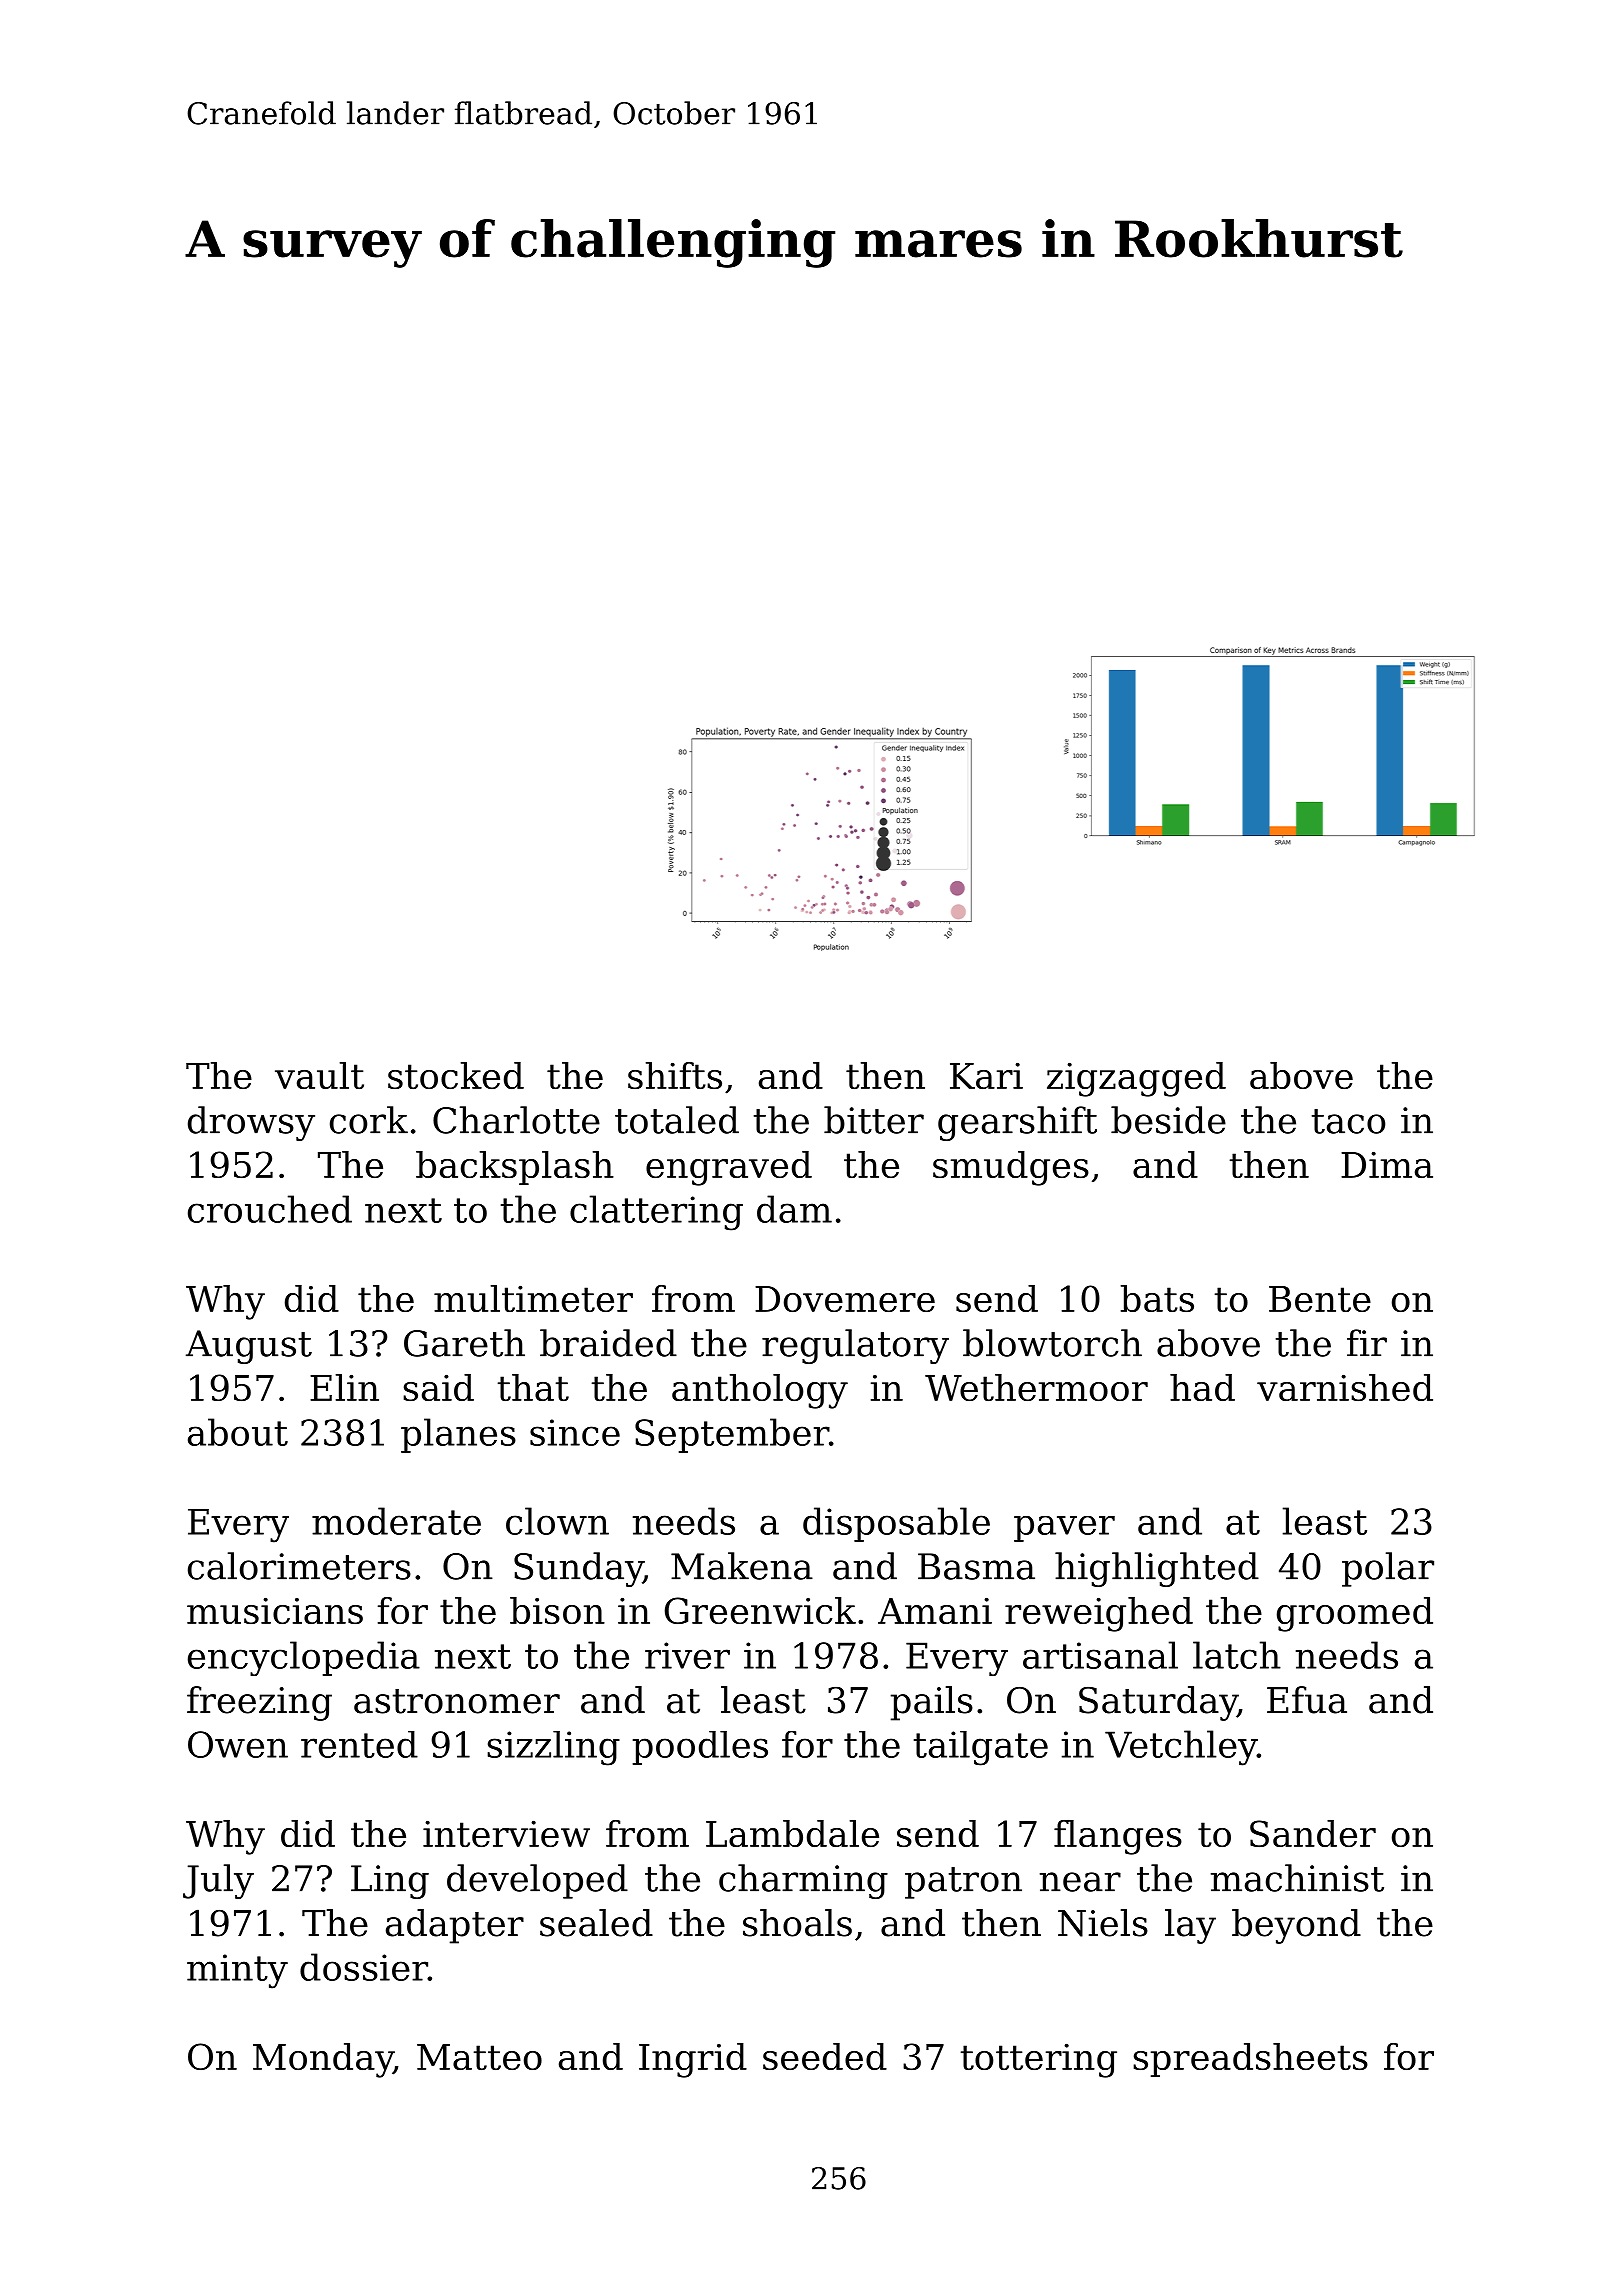  What do you see at coordinates (1136, 1079) in the image?
I see `zigzagged` at bounding box center [1136, 1079].
